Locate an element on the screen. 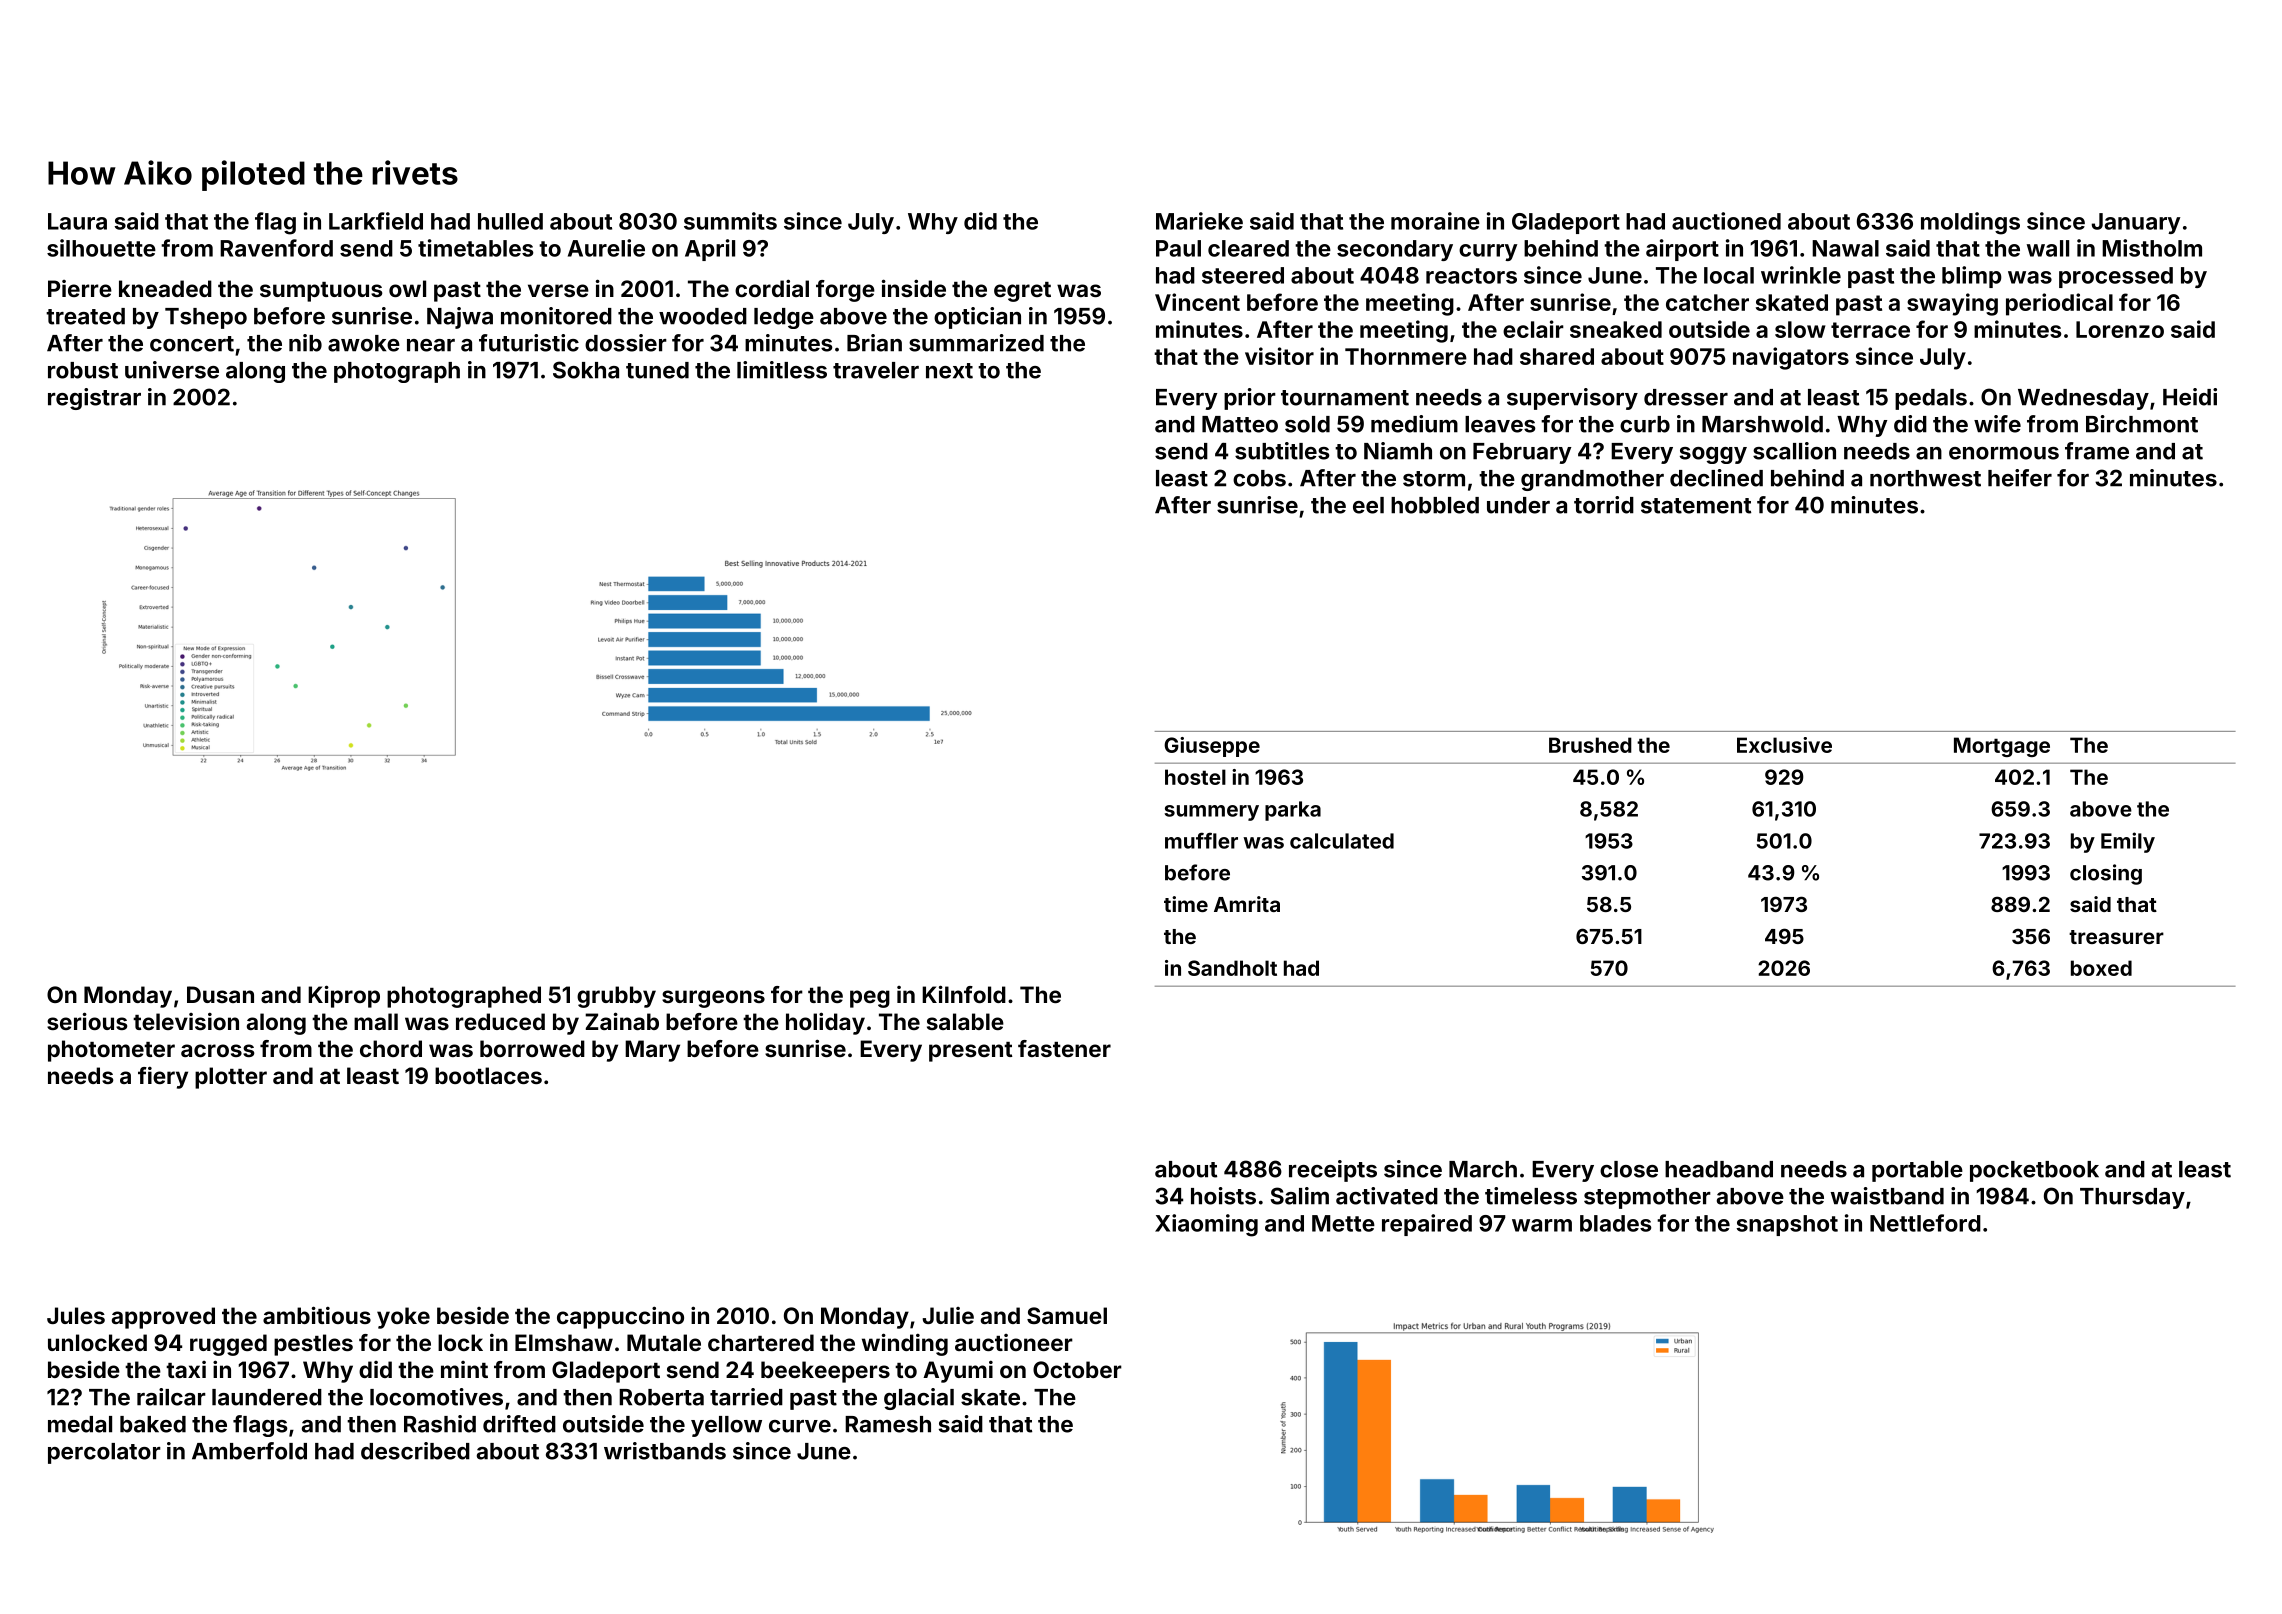  receipts is located at coordinates (1333, 1171).
